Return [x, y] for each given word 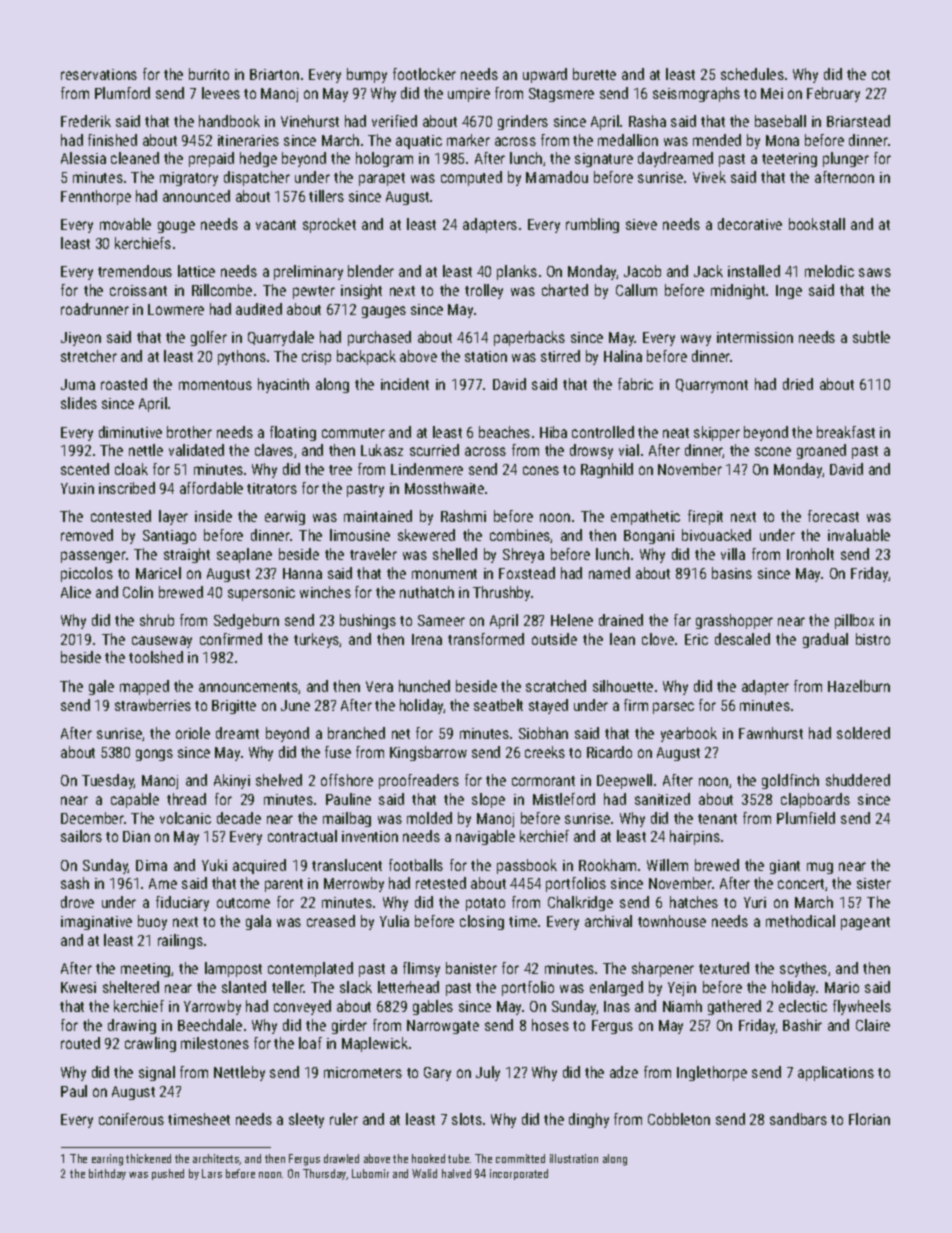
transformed [486, 639]
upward [545, 75]
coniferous [131, 1119]
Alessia [83, 158]
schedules [752, 74]
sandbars [798, 1119]
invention [370, 836]
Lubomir [370, 1173]
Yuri [755, 902]
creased [331, 921]
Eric [696, 639]
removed [87, 535]
